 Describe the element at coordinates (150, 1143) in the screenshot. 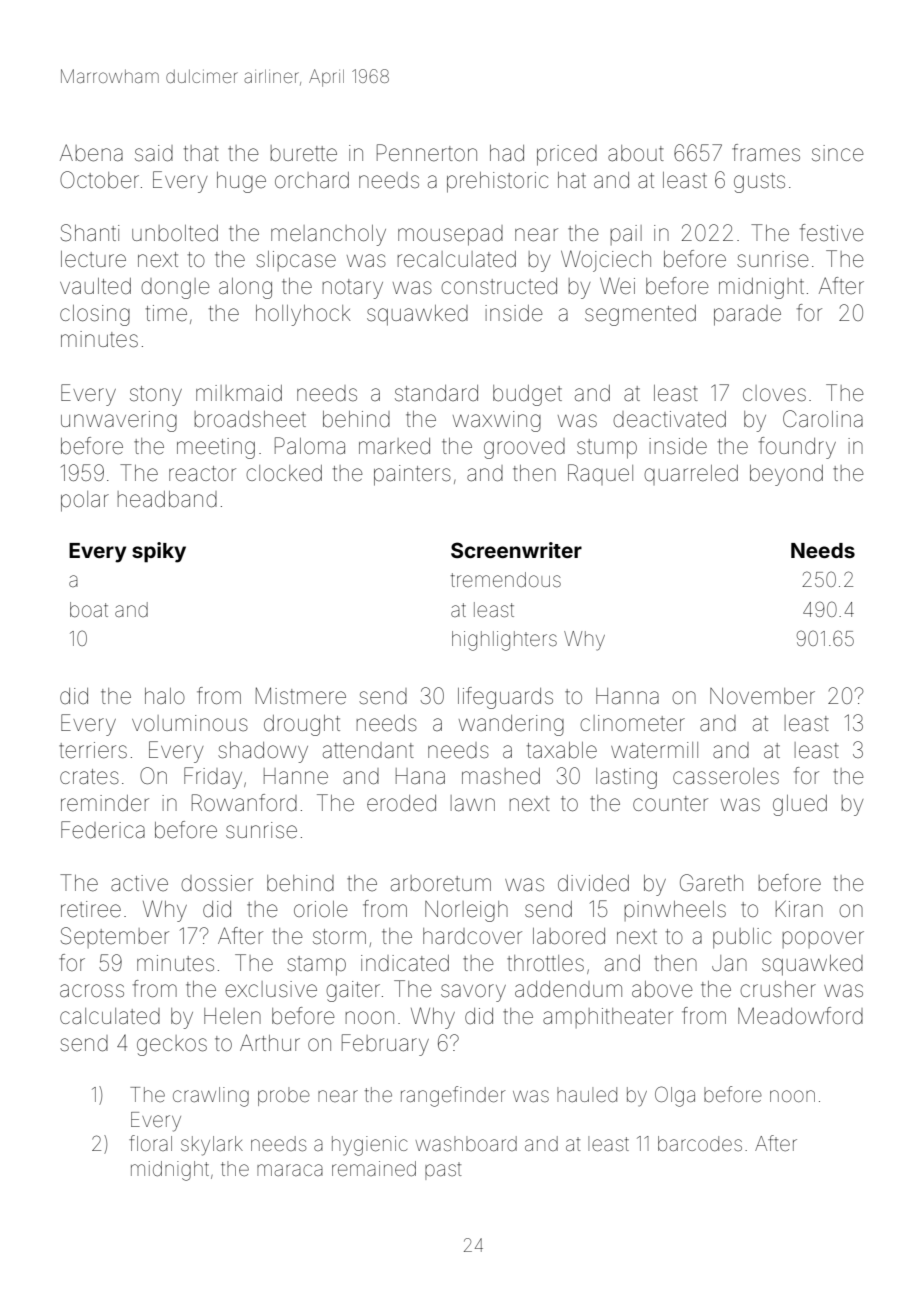

I see `floral` at that location.
